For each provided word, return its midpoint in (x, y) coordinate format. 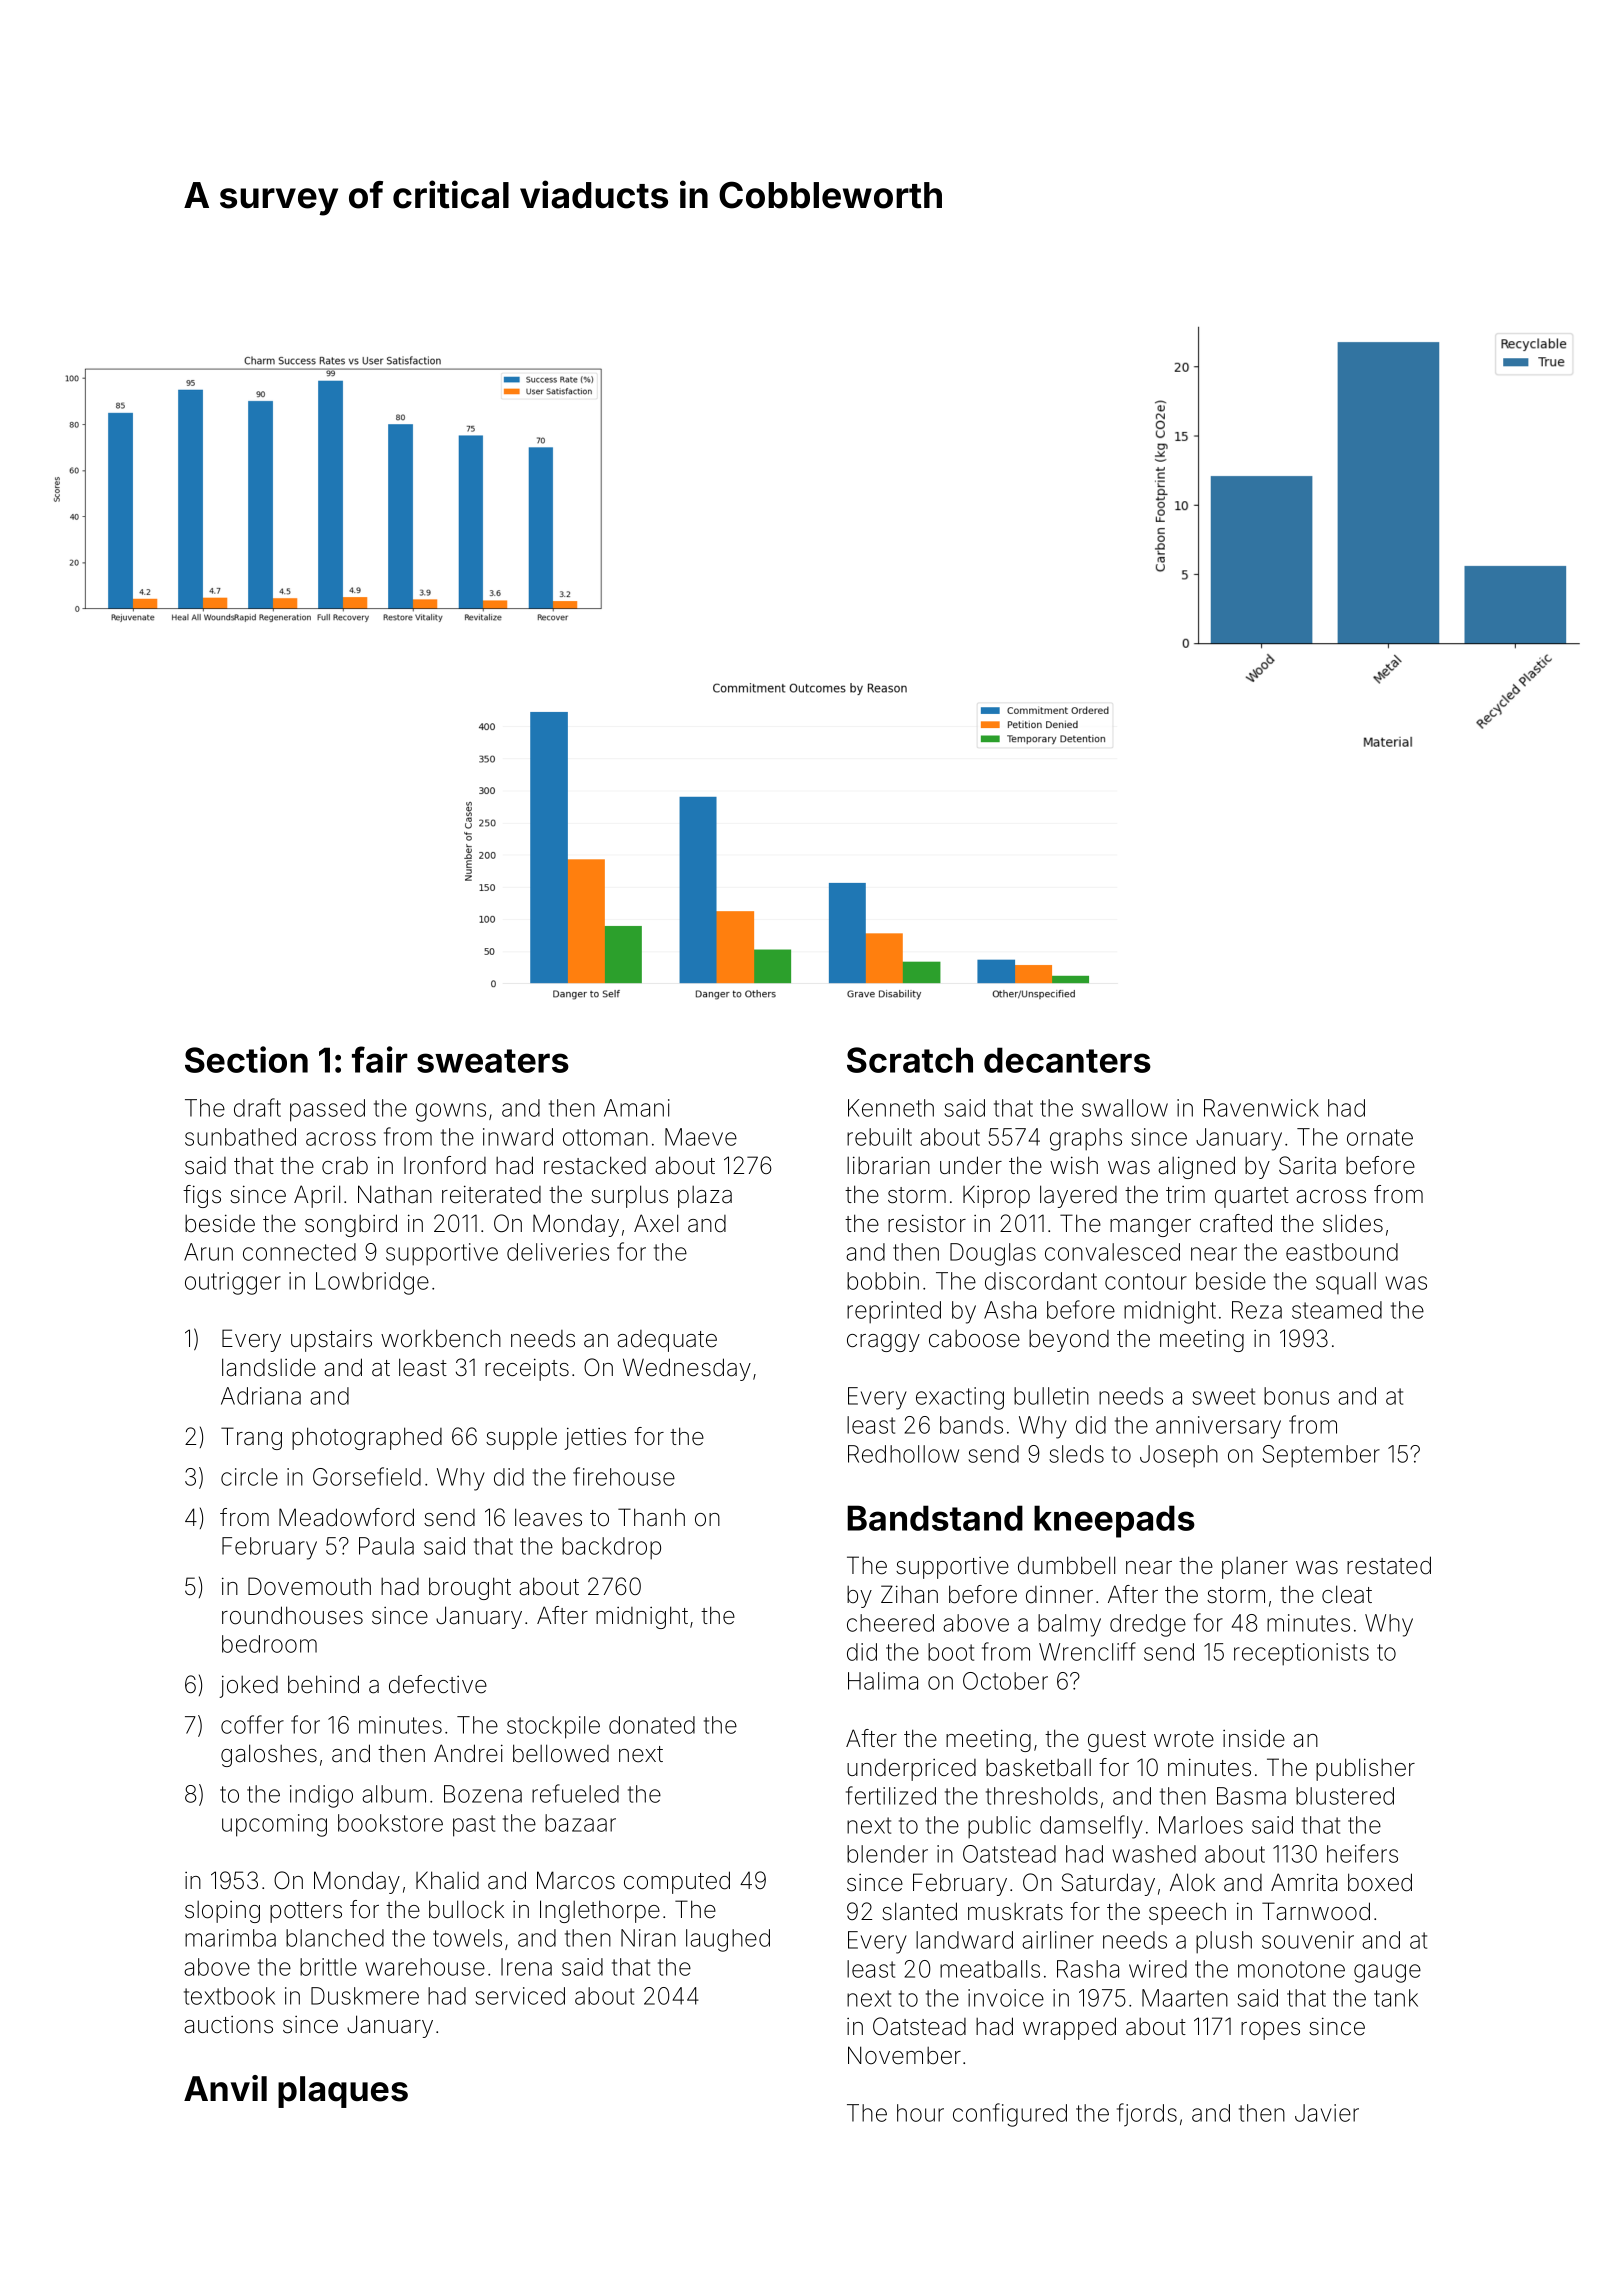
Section (246, 1059)
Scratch (910, 1060)
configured (1010, 2115)
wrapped (1069, 2028)
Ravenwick (1261, 1108)
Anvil (225, 2088)
